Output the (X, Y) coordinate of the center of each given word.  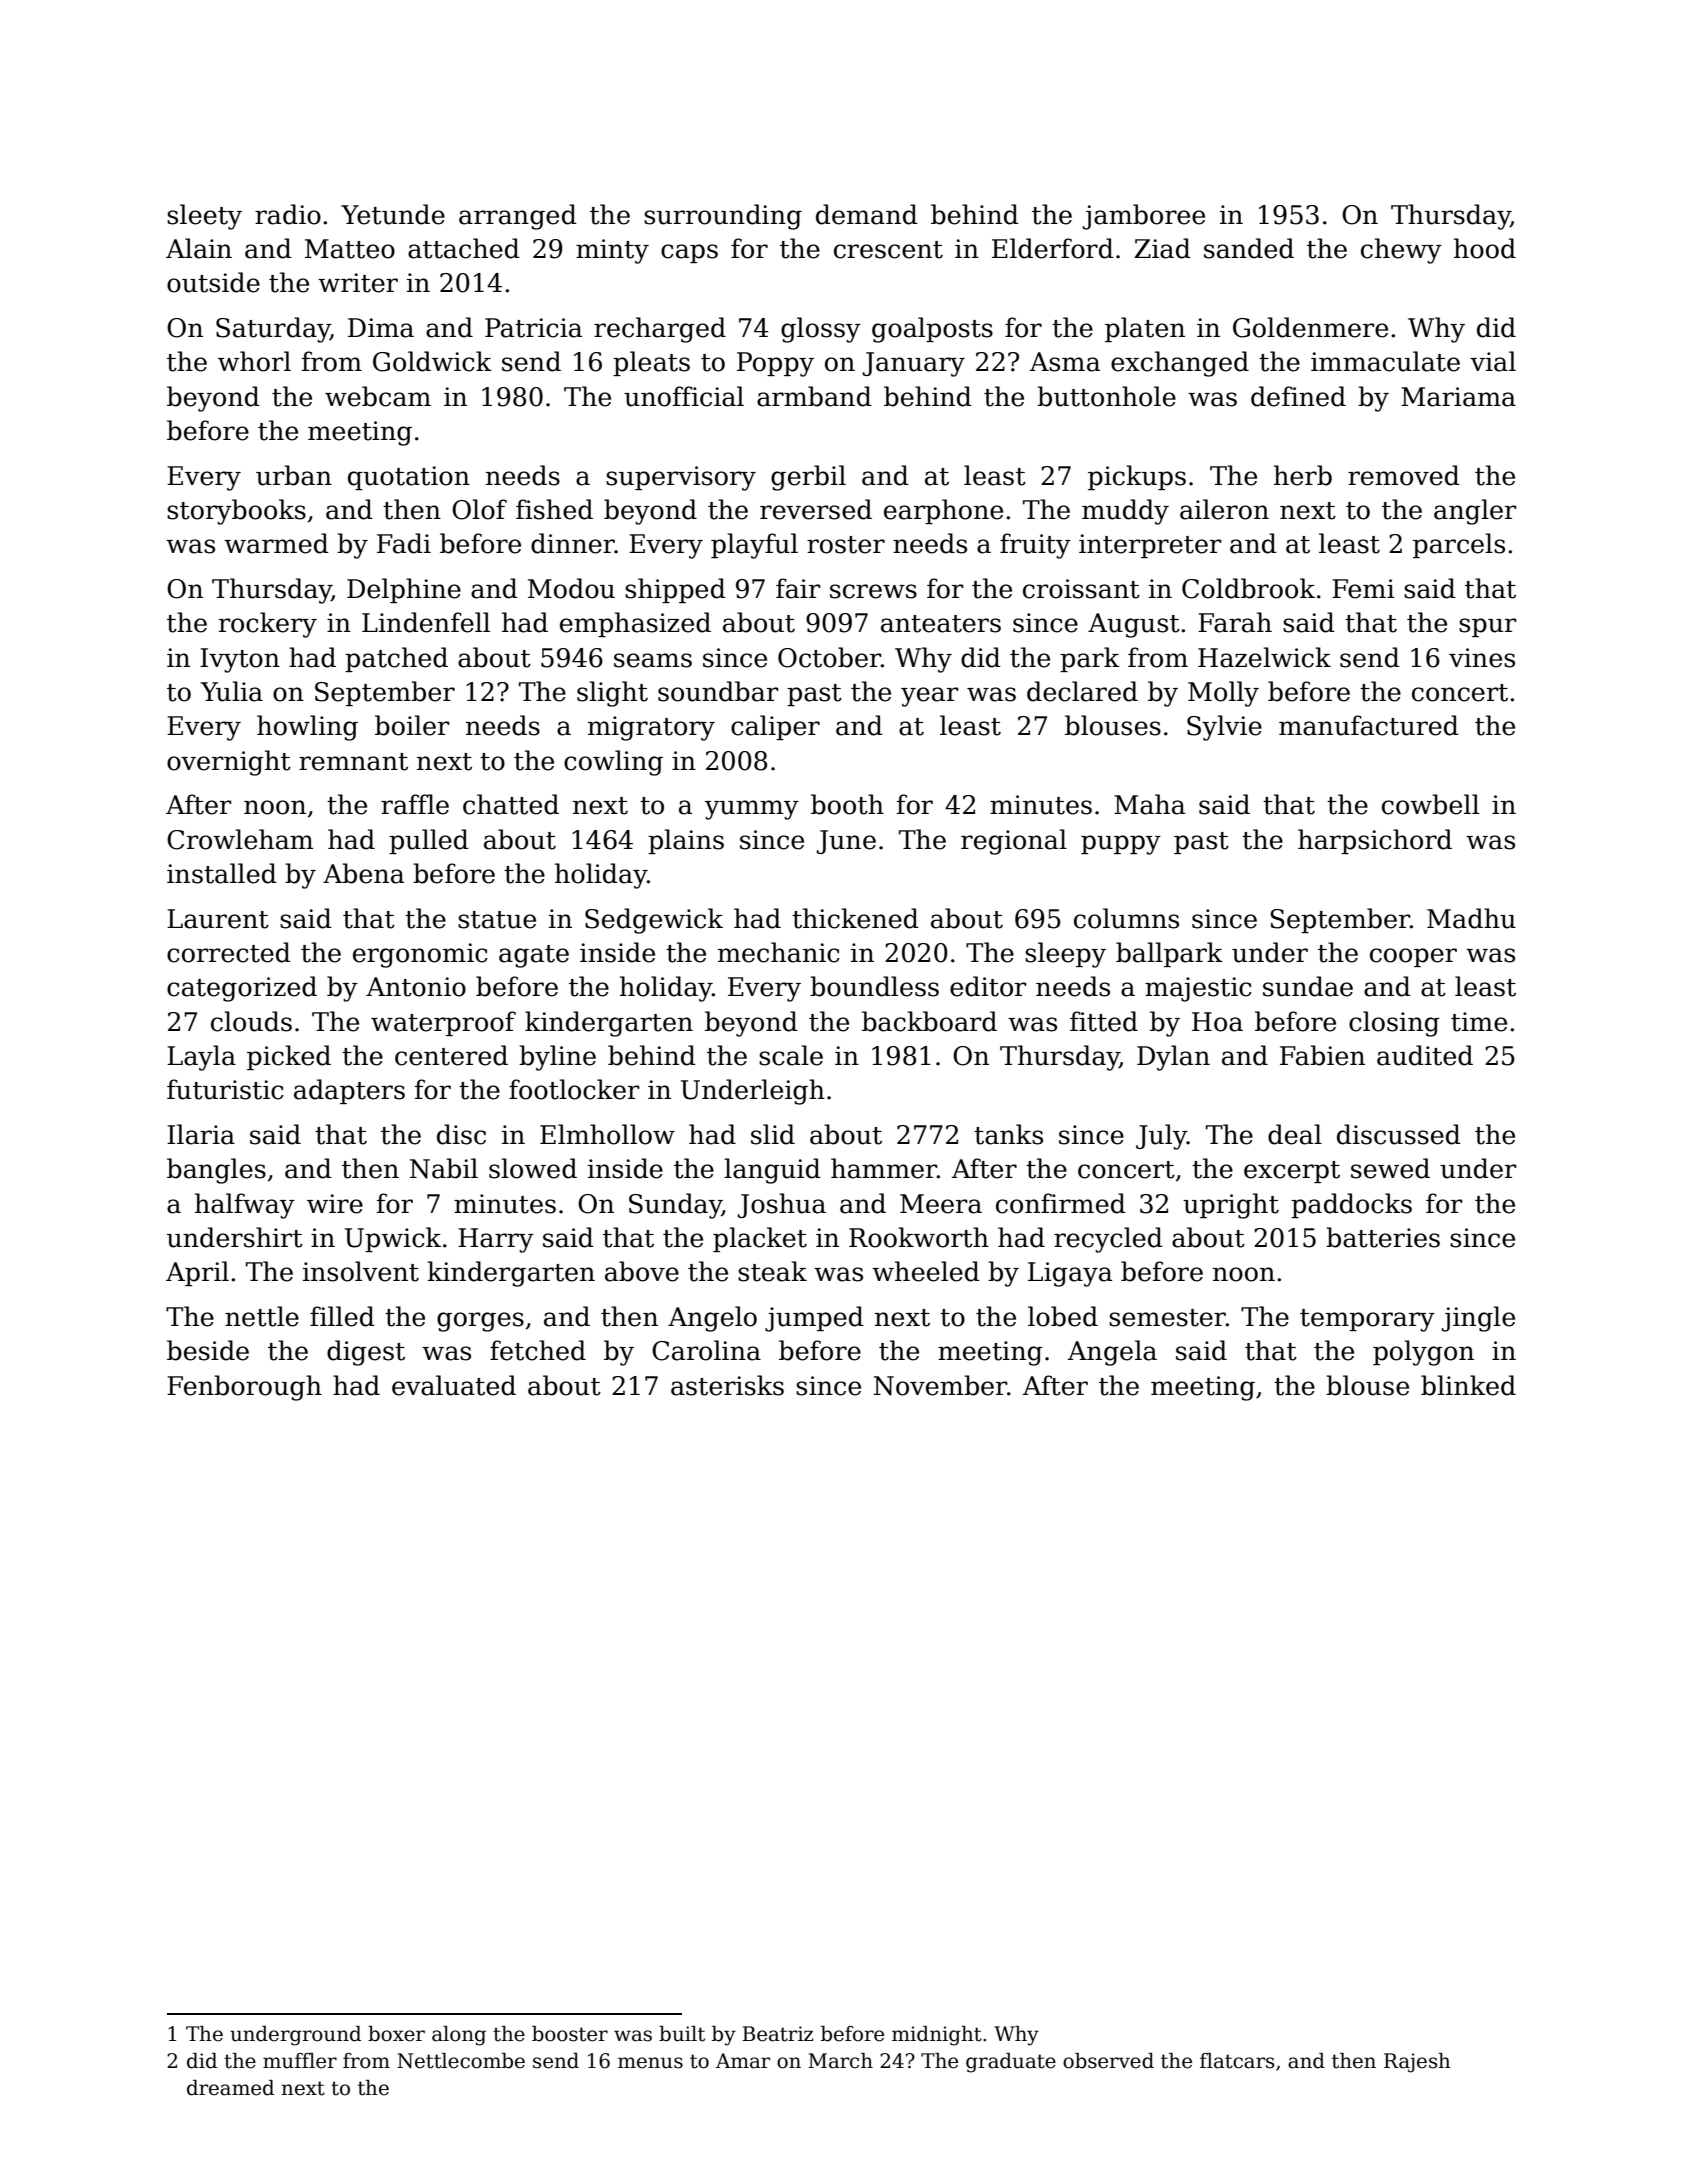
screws (873, 591)
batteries (1383, 1237)
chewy (1401, 251)
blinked (1468, 1385)
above (642, 1271)
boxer (396, 2034)
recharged (660, 330)
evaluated (454, 1385)
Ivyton (240, 660)
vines (1482, 658)
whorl (254, 361)
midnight (937, 2036)
